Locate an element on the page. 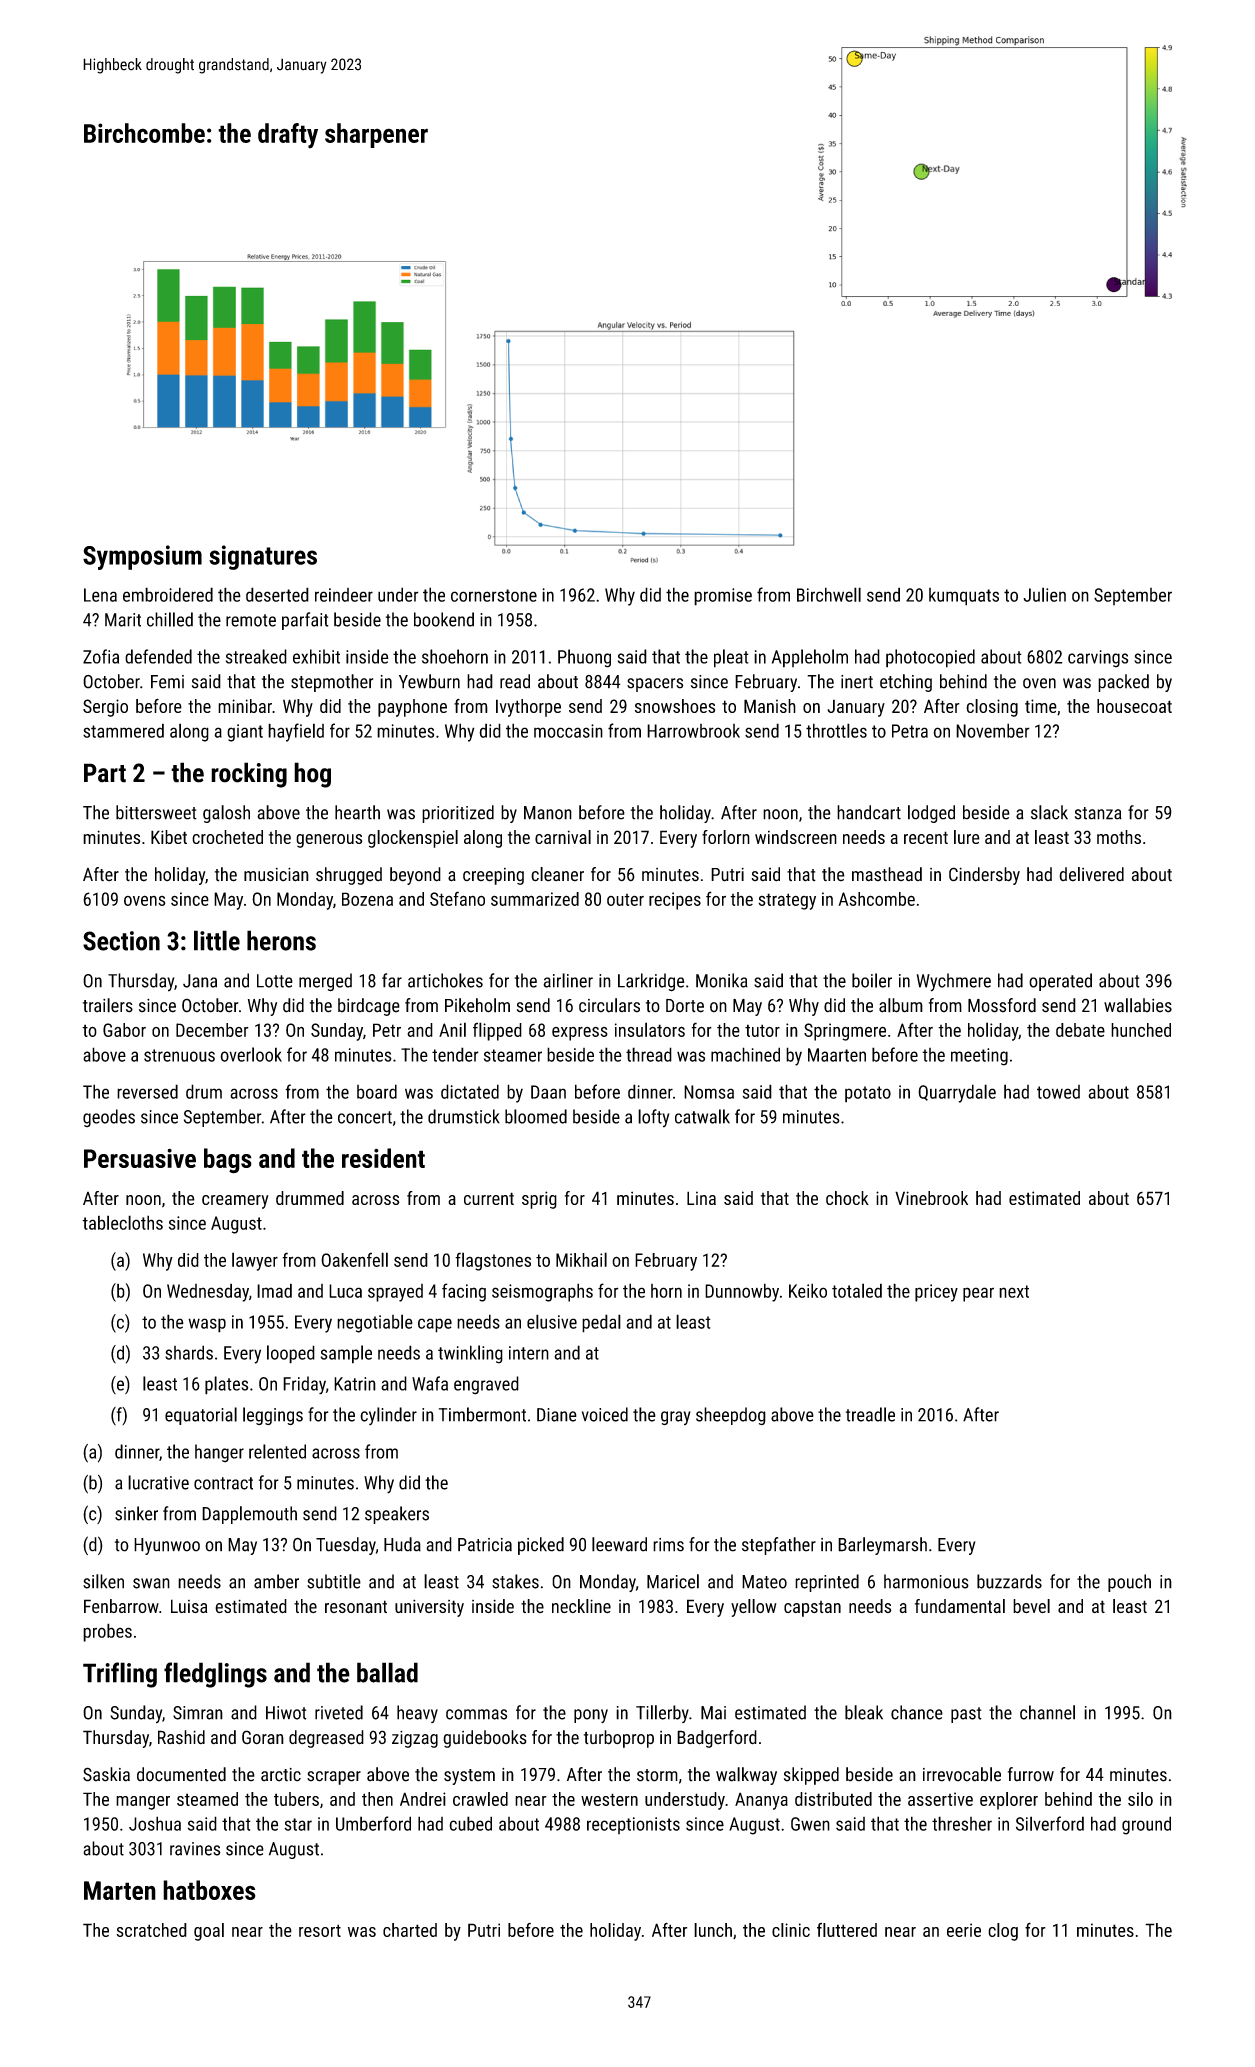 The image size is (1255, 2067). Mikhail is located at coordinates (581, 1259).
